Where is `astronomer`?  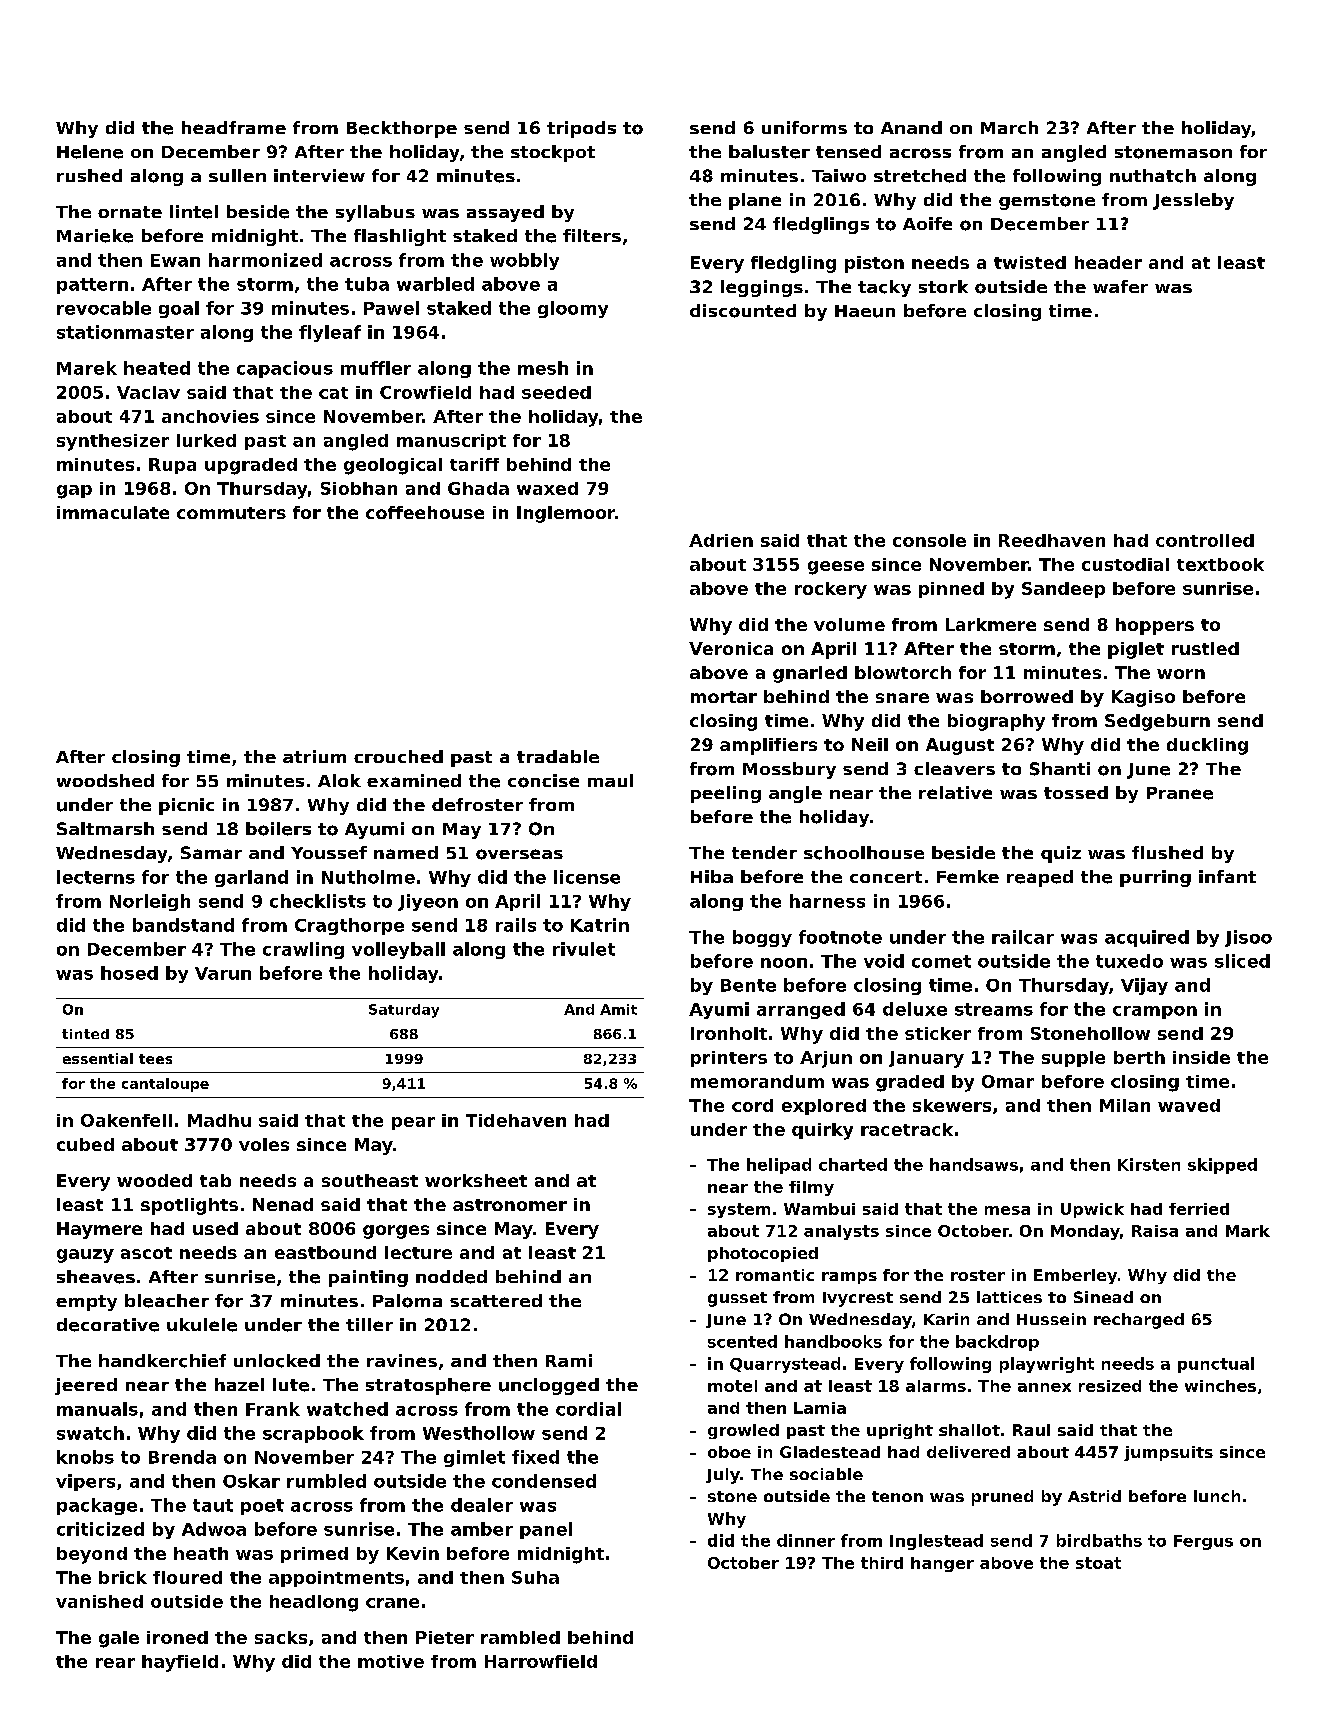
astronomer is located at coordinates (510, 1205).
